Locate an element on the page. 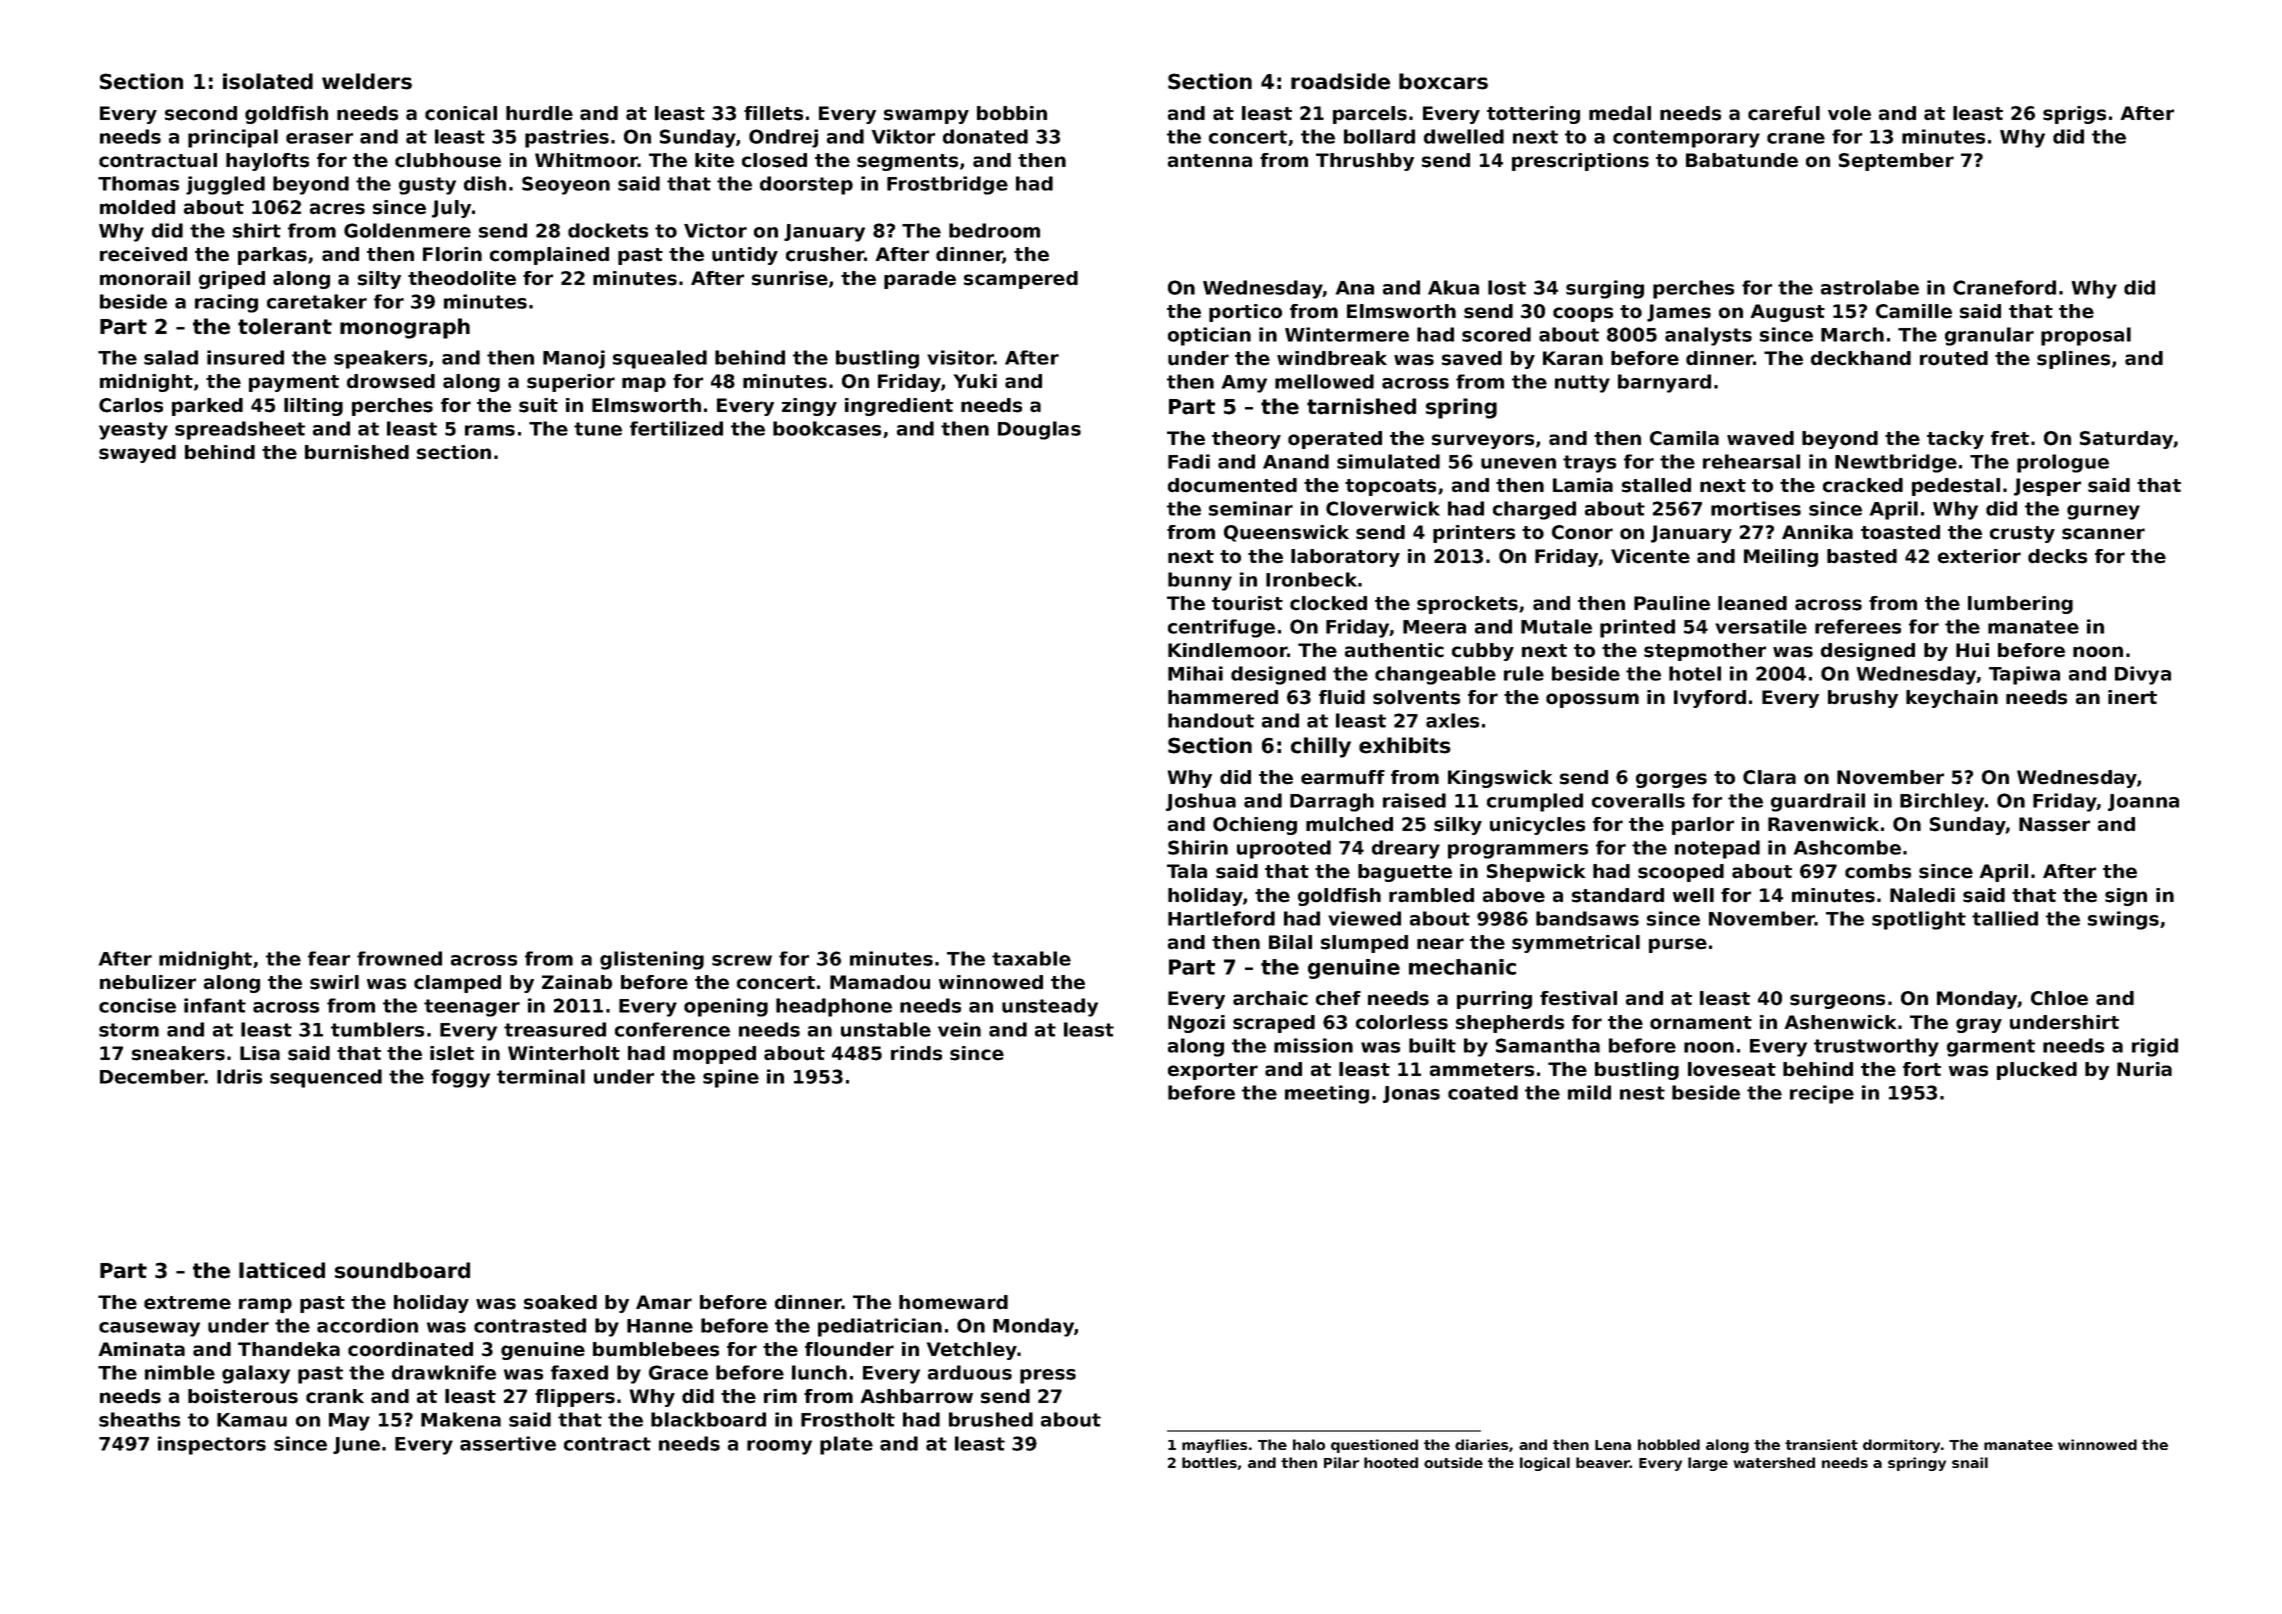 The image size is (2282, 1614). fillets is located at coordinates (773, 113).
